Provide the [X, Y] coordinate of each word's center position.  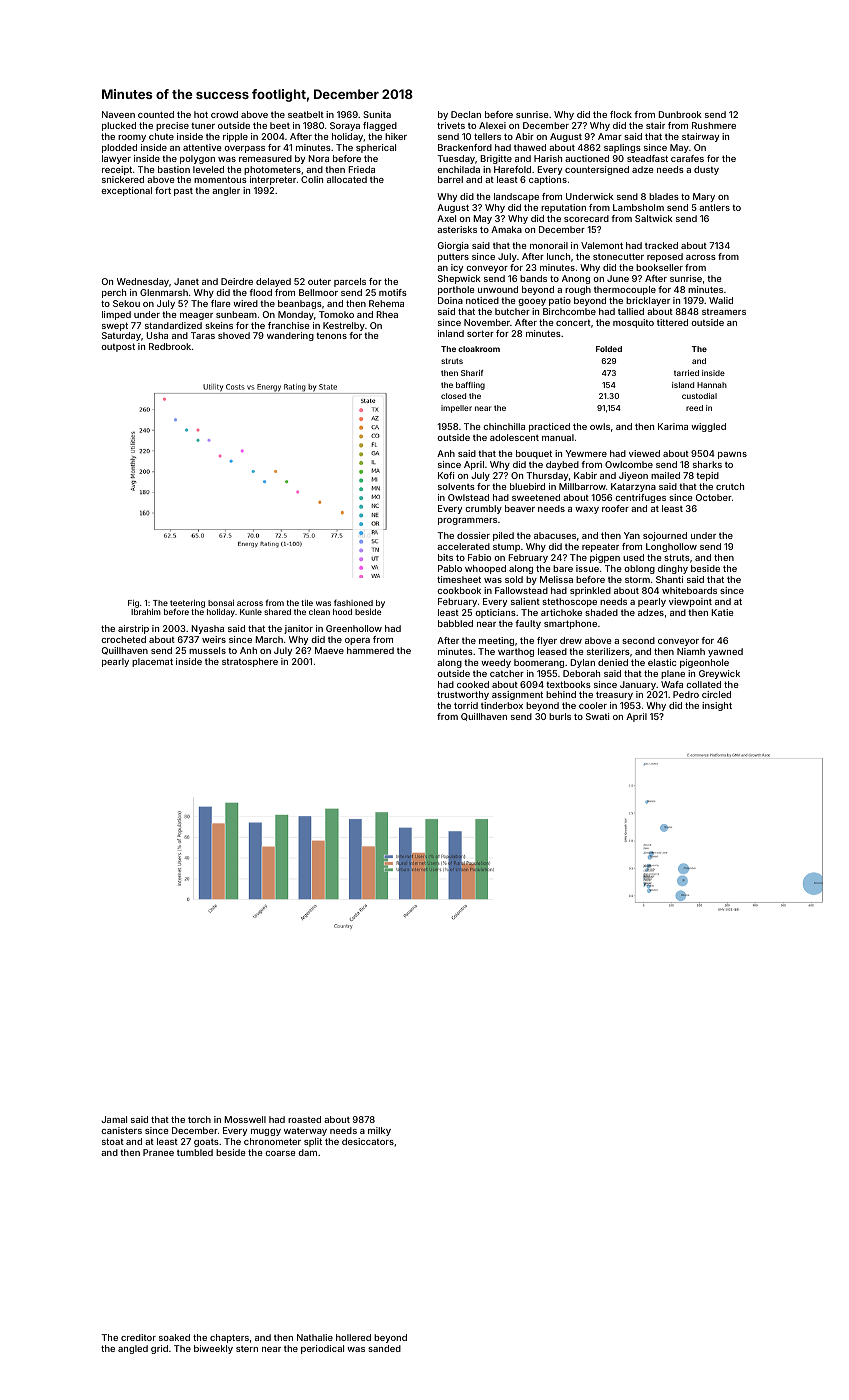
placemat [152, 662]
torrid [466, 705]
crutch [730, 486]
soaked [174, 1337]
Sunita [377, 114]
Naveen [118, 114]
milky [379, 1131]
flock [621, 114]
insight [717, 706]
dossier [473, 535]
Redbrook [170, 346]
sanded [384, 1348]
